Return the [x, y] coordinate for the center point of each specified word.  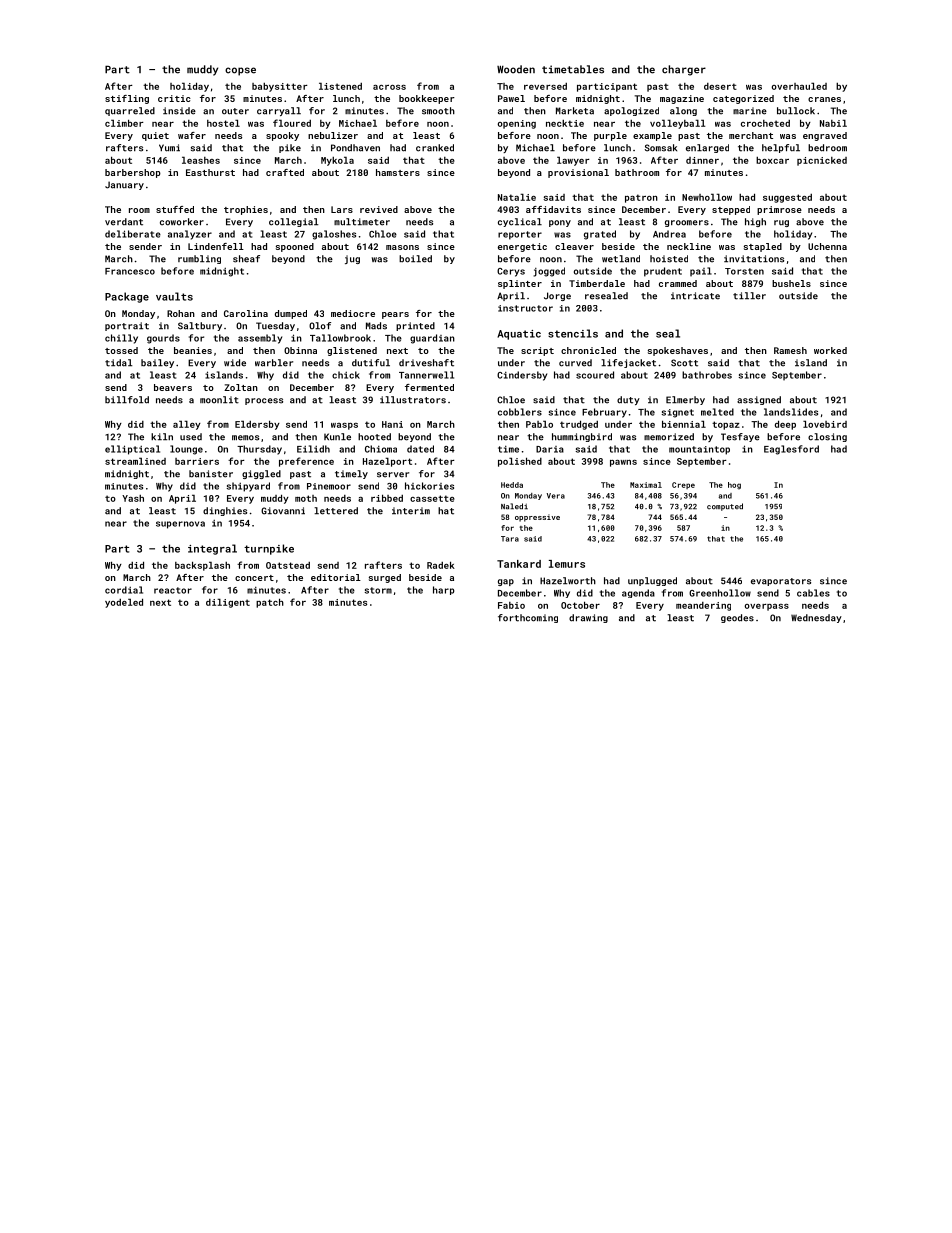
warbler [274, 363]
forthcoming [528, 618]
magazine [682, 99]
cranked [435, 148]
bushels [791, 283]
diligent [228, 603]
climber [124, 123]
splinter [520, 284]
